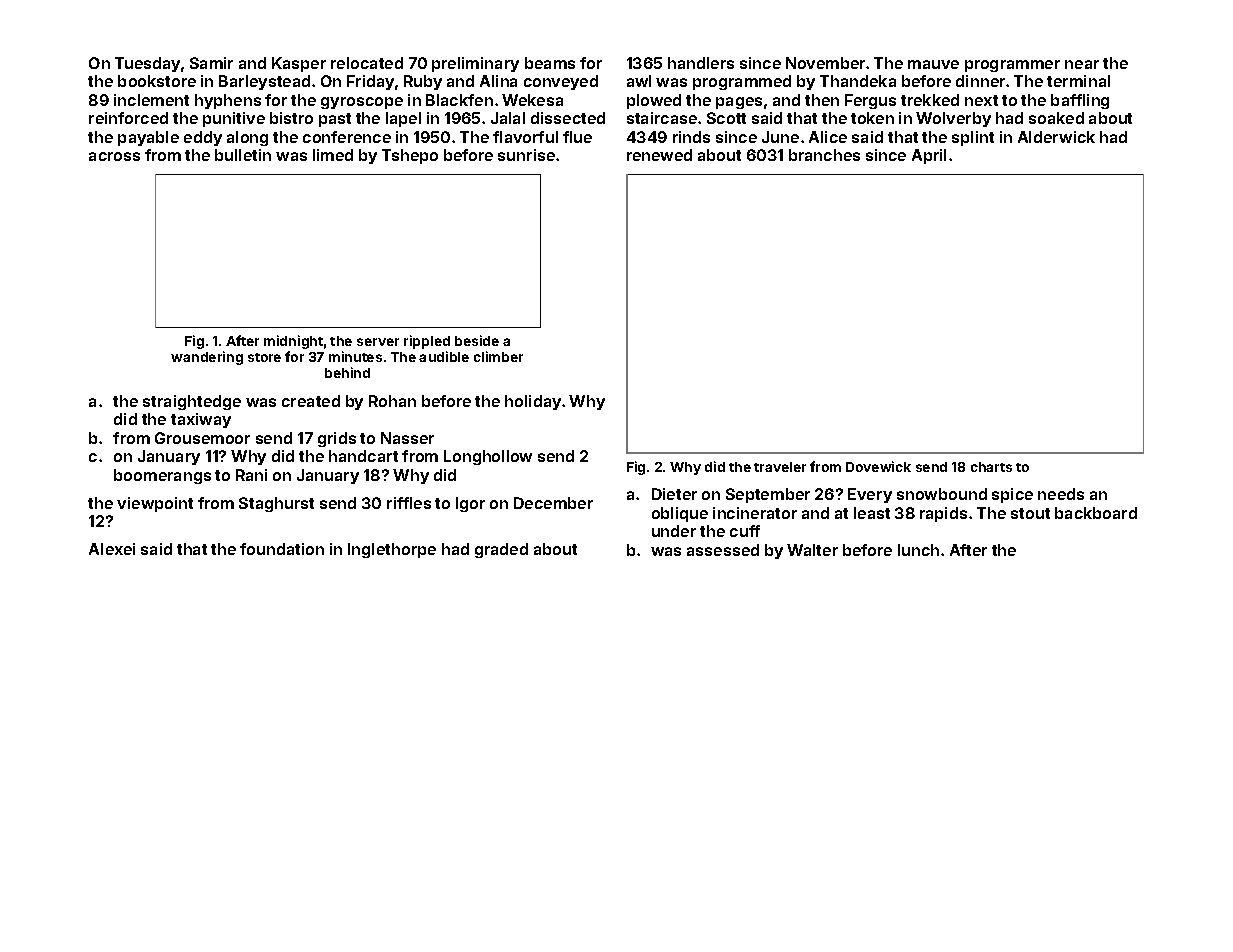 Image resolution: width=1233 pixels, height=952 pixels. I want to click on midnight, so click(293, 342).
